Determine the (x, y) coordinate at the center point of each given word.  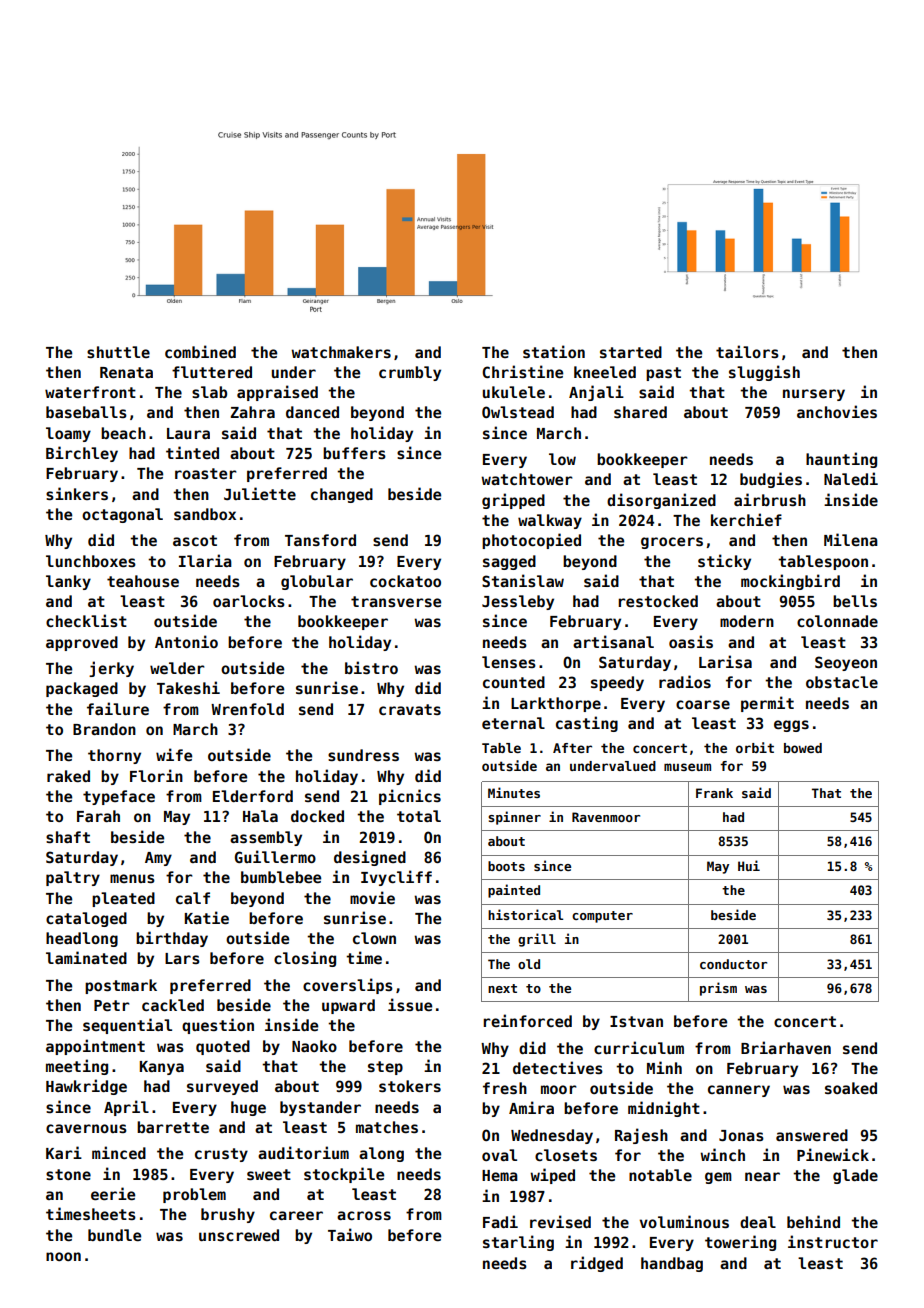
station (554, 351)
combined (200, 351)
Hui (749, 865)
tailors (747, 351)
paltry (73, 878)
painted (514, 891)
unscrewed (239, 1235)
